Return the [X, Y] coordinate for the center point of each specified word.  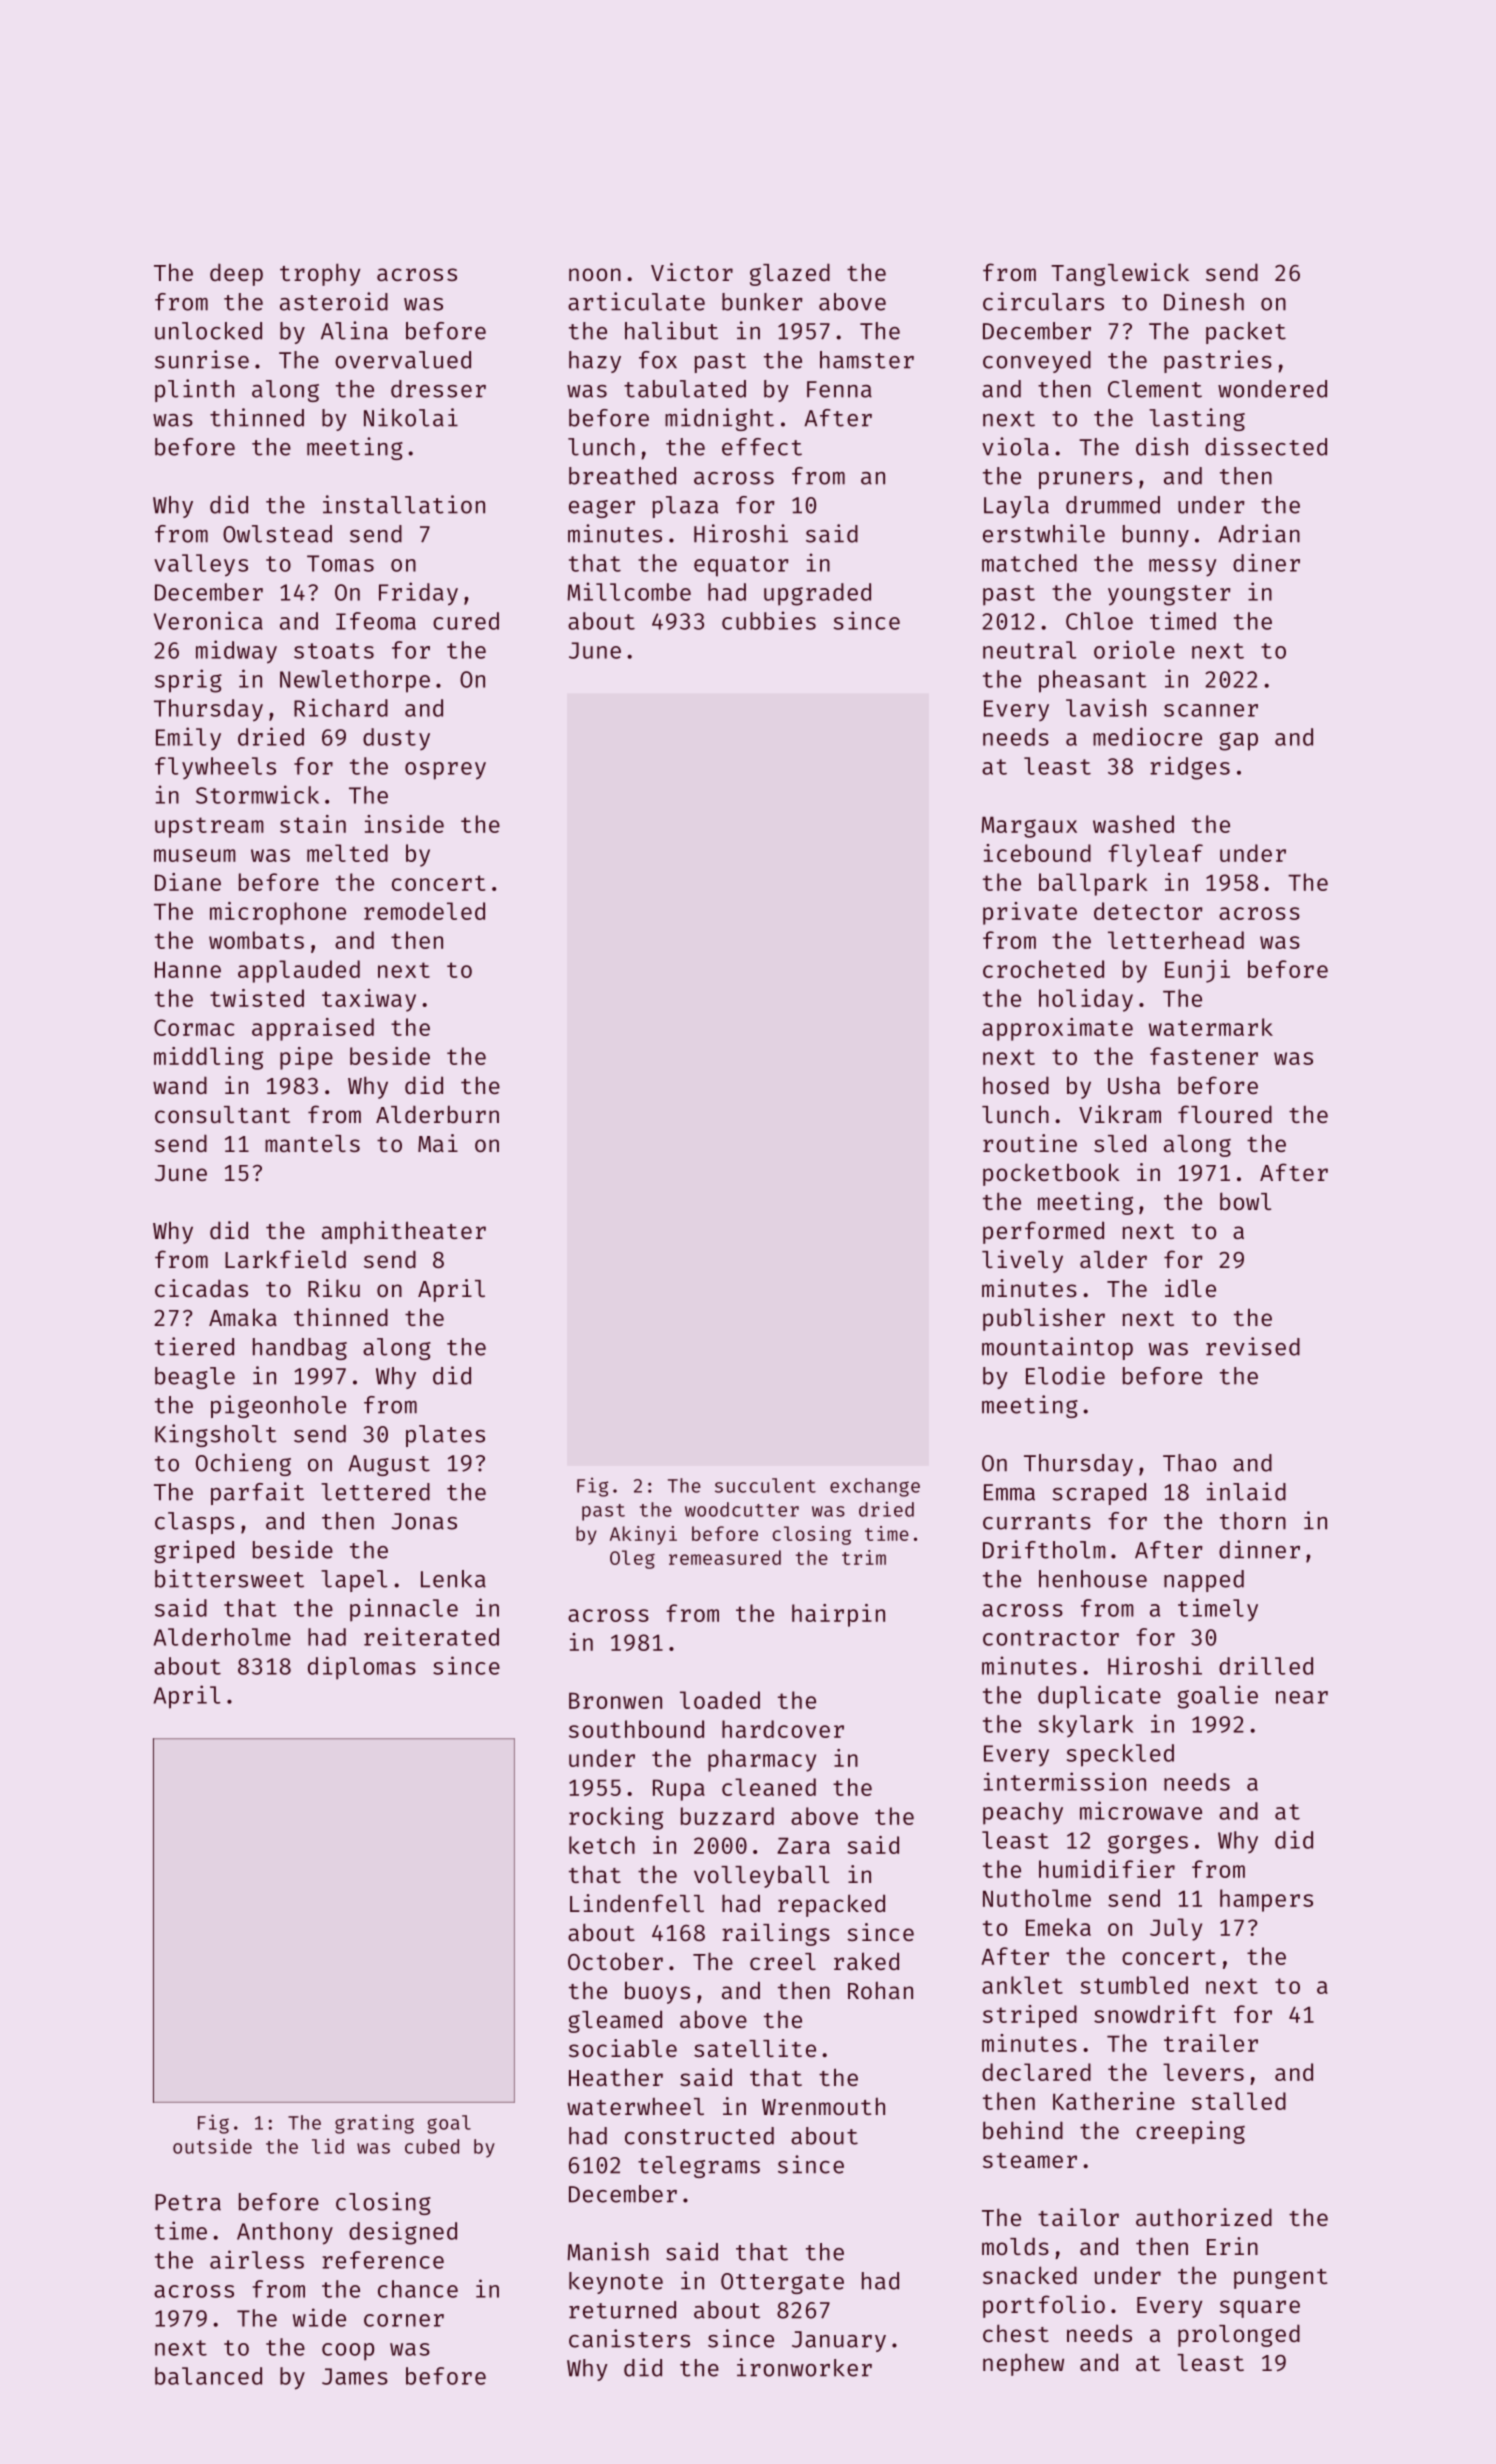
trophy [320, 274]
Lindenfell [637, 1903]
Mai [438, 1143]
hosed [1016, 1085]
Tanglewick [1120, 274]
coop [348, 2352]
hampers [1266, 1900]
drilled [1266, 1665]
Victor [692, 272]
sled [1120, 1143]
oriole [1134, 649]
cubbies [769, 620]
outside [212, 2146]
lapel [354, 1581]
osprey [445, 771]
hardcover [783, 1729]
